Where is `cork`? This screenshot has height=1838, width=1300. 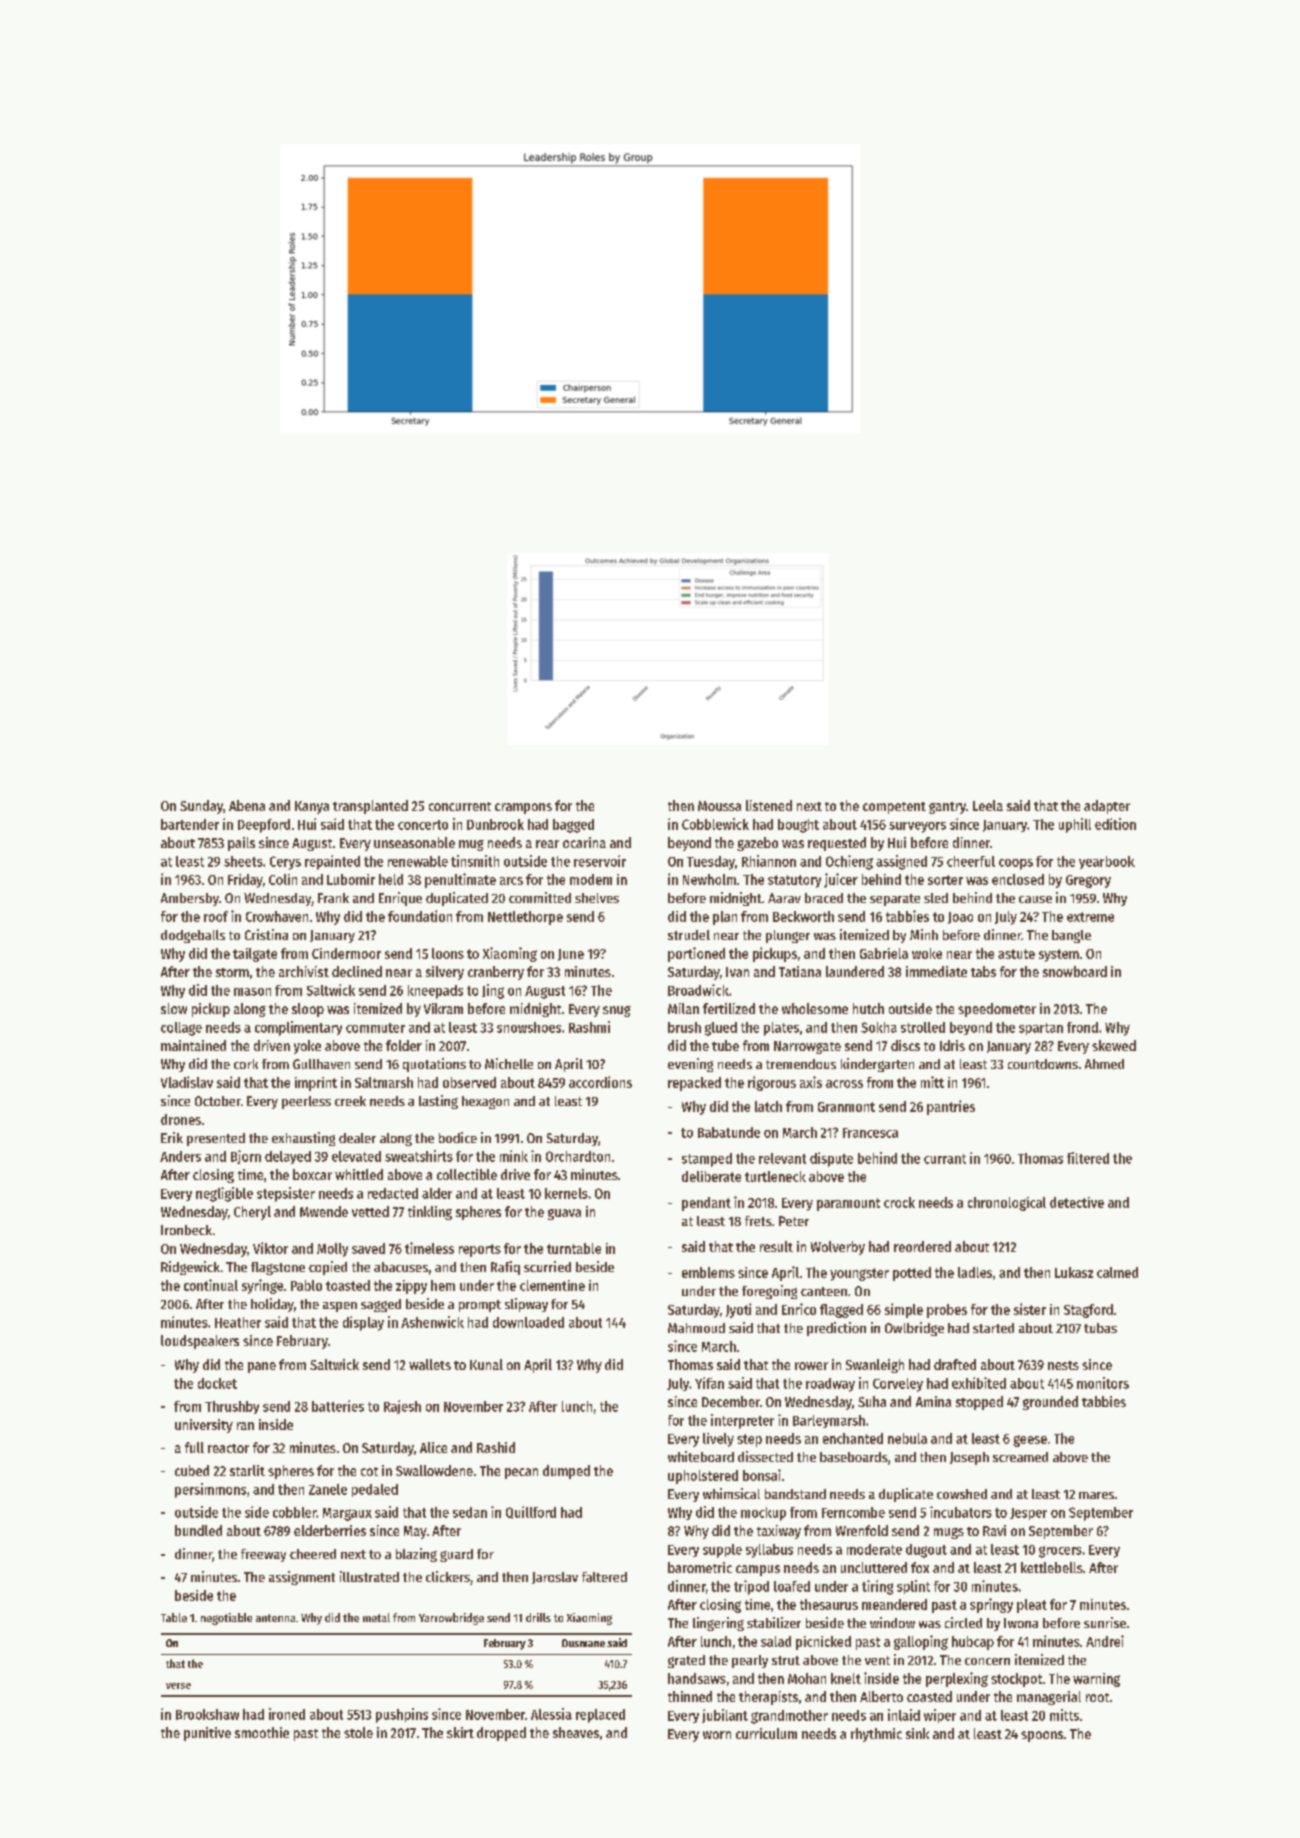 cork is located at coordinates (246, 1064).
